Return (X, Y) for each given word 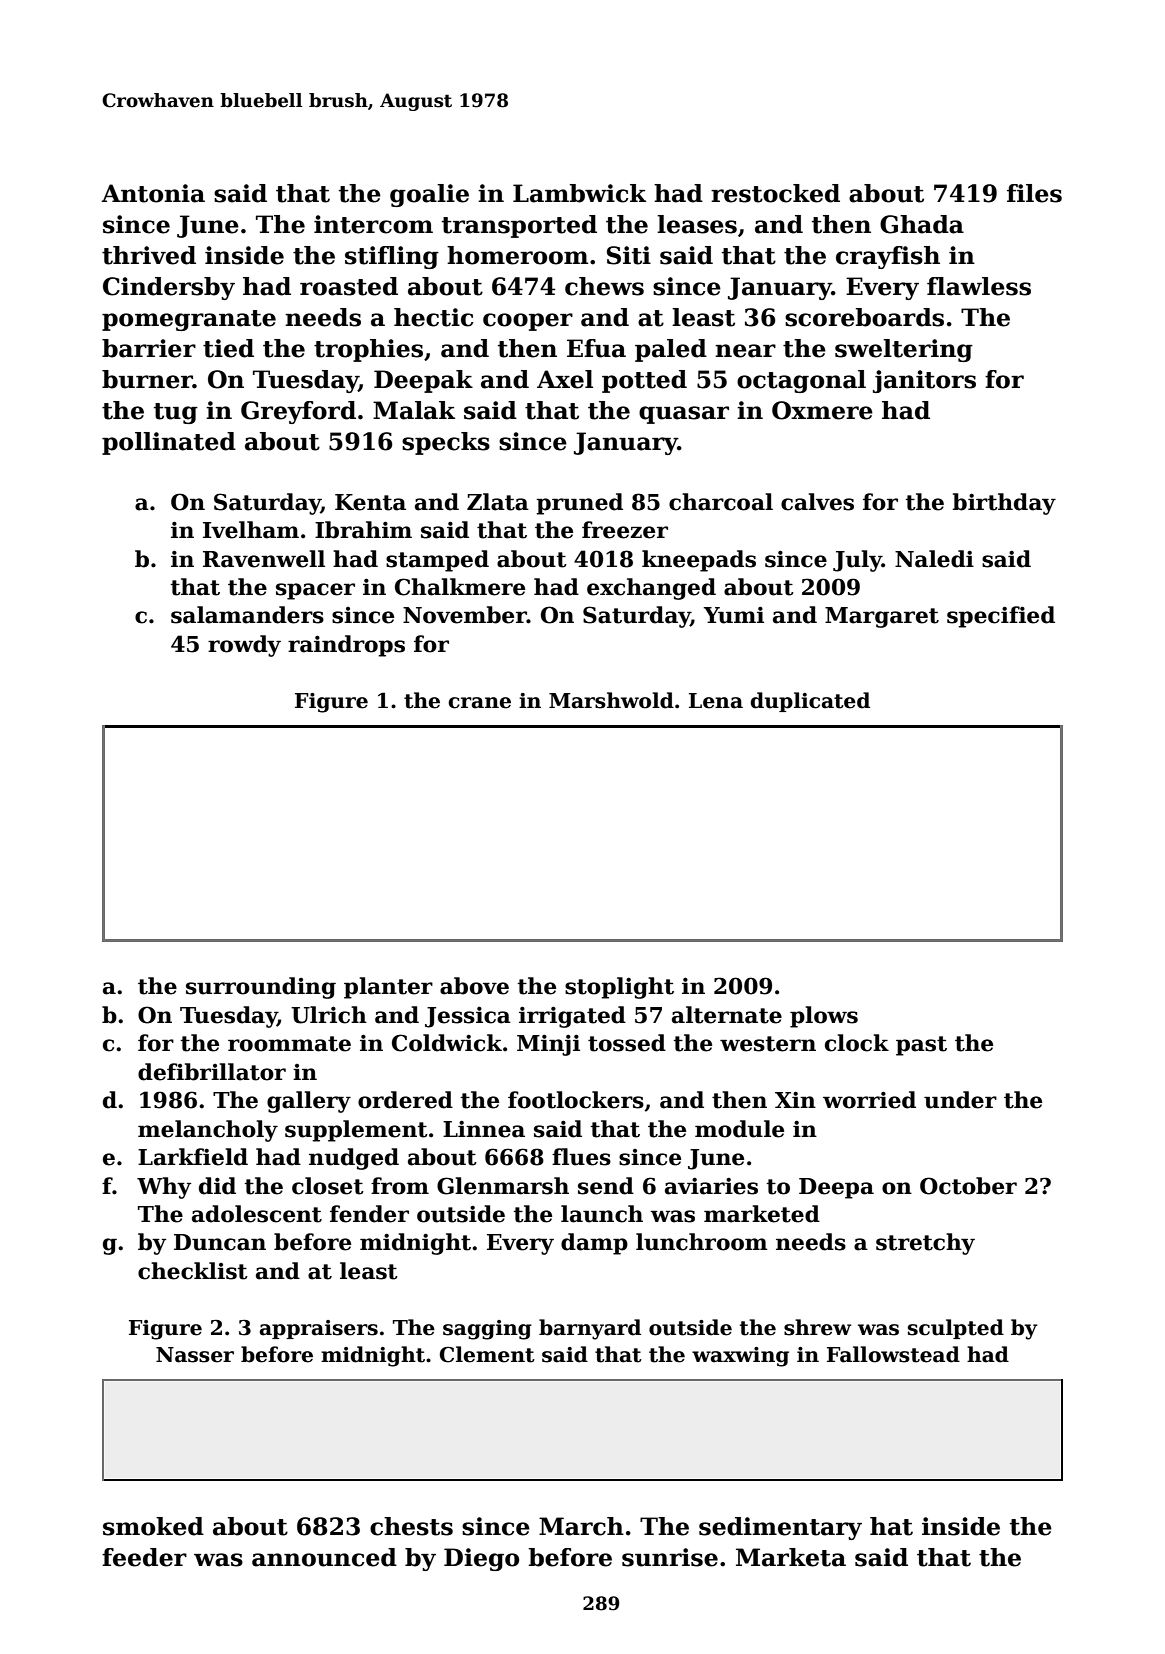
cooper (528, 322)
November (465, 615)
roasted (349, 286)
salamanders (247, 615)
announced (324, 1557)
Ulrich (329, 1015)
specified (1001, 617)
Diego (481, 1559)
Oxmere (822, 410)
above (474, 986)
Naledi (934, 559)
